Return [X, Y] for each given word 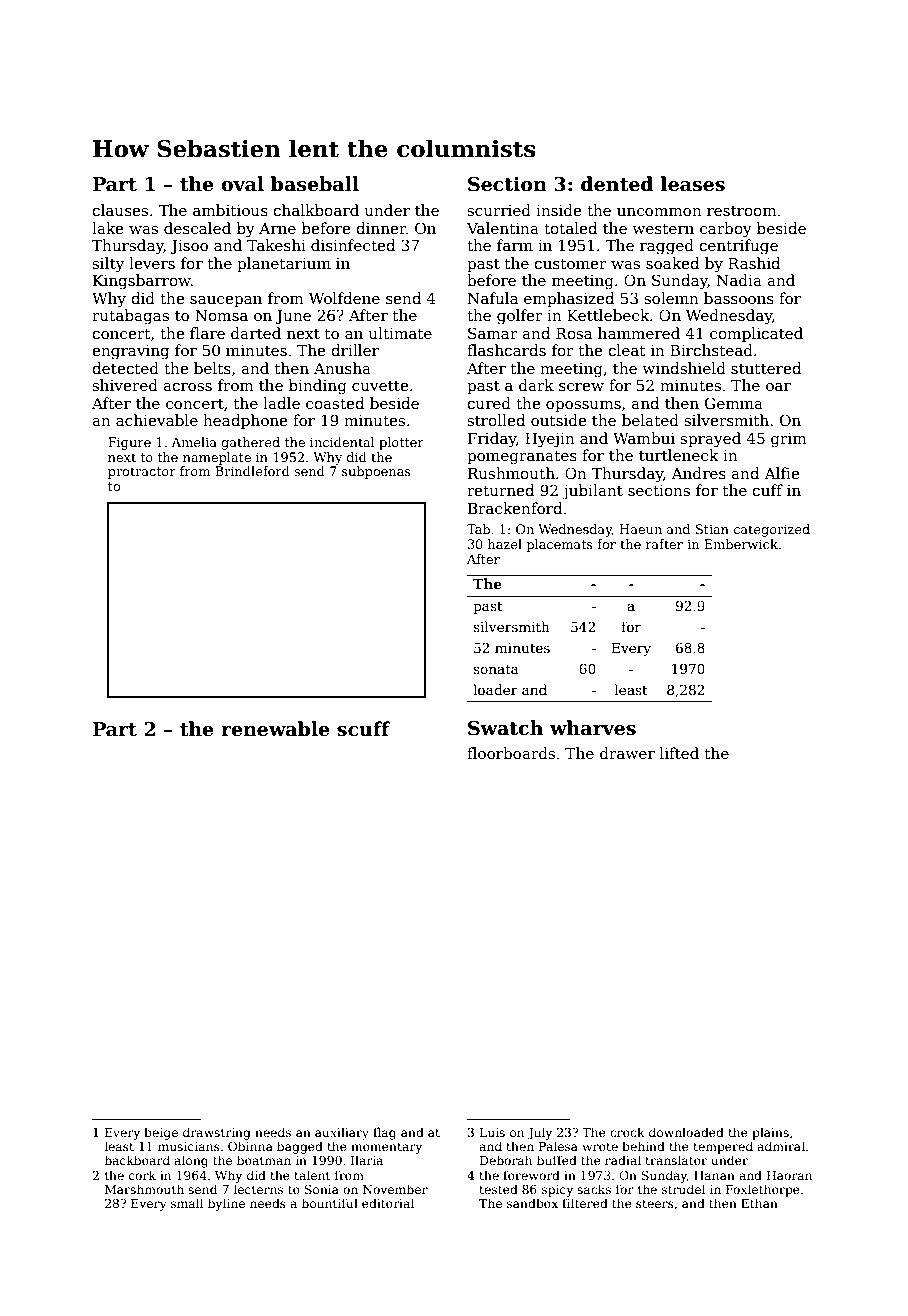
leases [693, 184]
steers [655, 1204]
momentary [386, 1148]
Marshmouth [144, 1189]
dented [617, 184]
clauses [120, 210]
